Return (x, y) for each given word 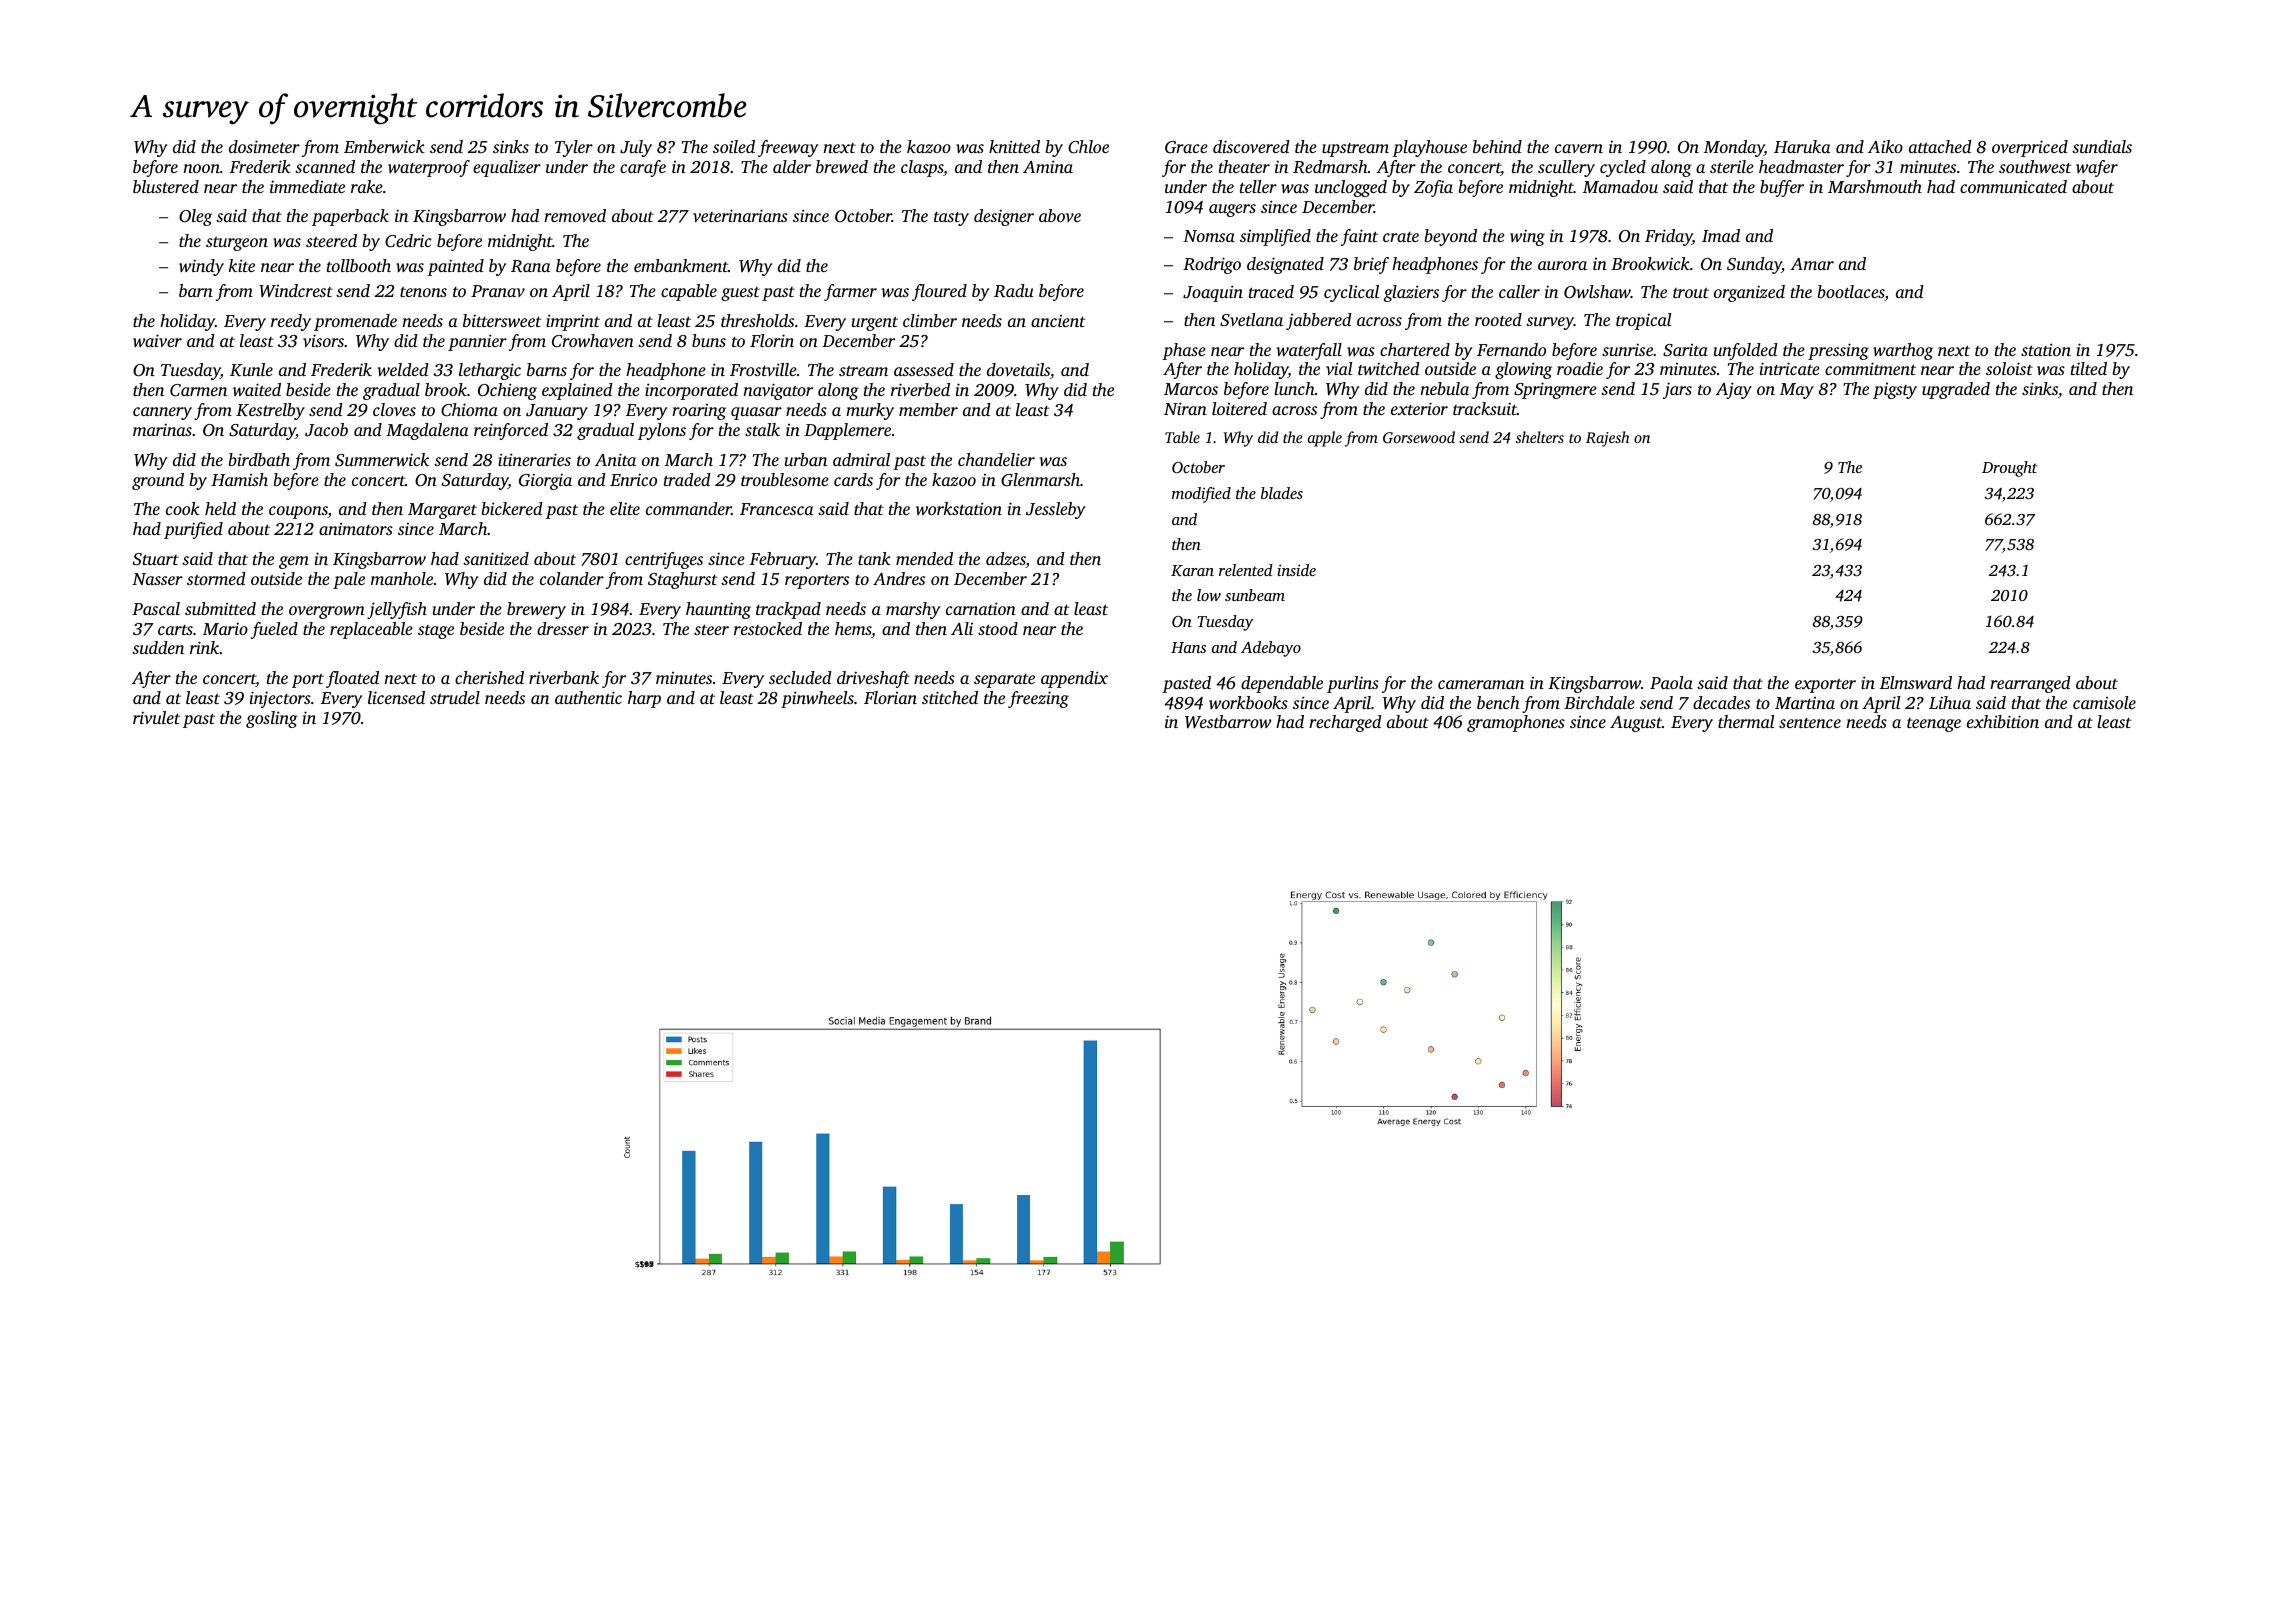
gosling (272, 719)
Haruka (1802, 146)
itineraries (534, 459)
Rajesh (1608, 439)
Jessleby (1055, 510)
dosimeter (264, 146)
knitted (1014, 146)
